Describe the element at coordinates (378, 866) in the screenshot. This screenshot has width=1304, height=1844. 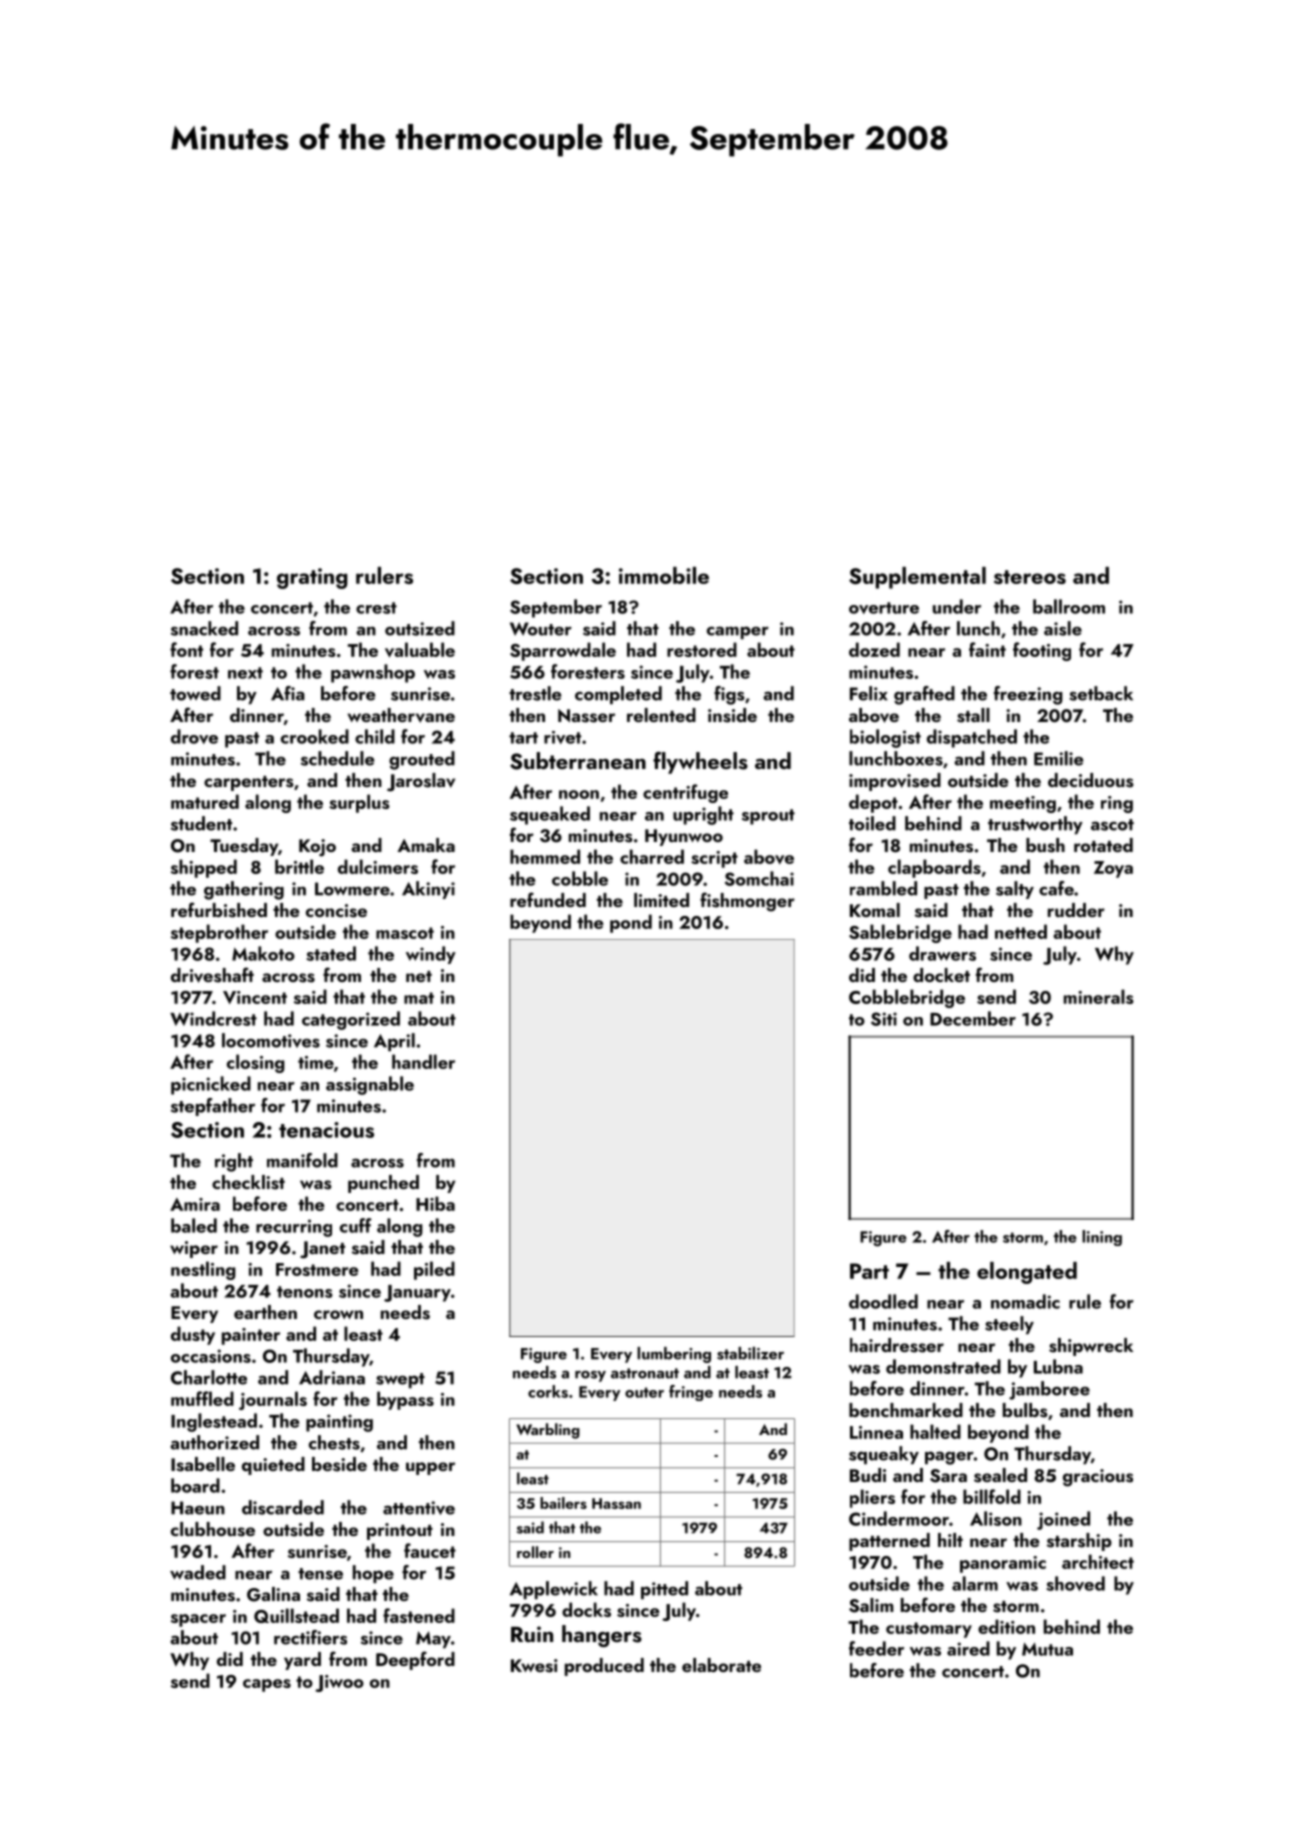
I see `dulcimers` at that location.
